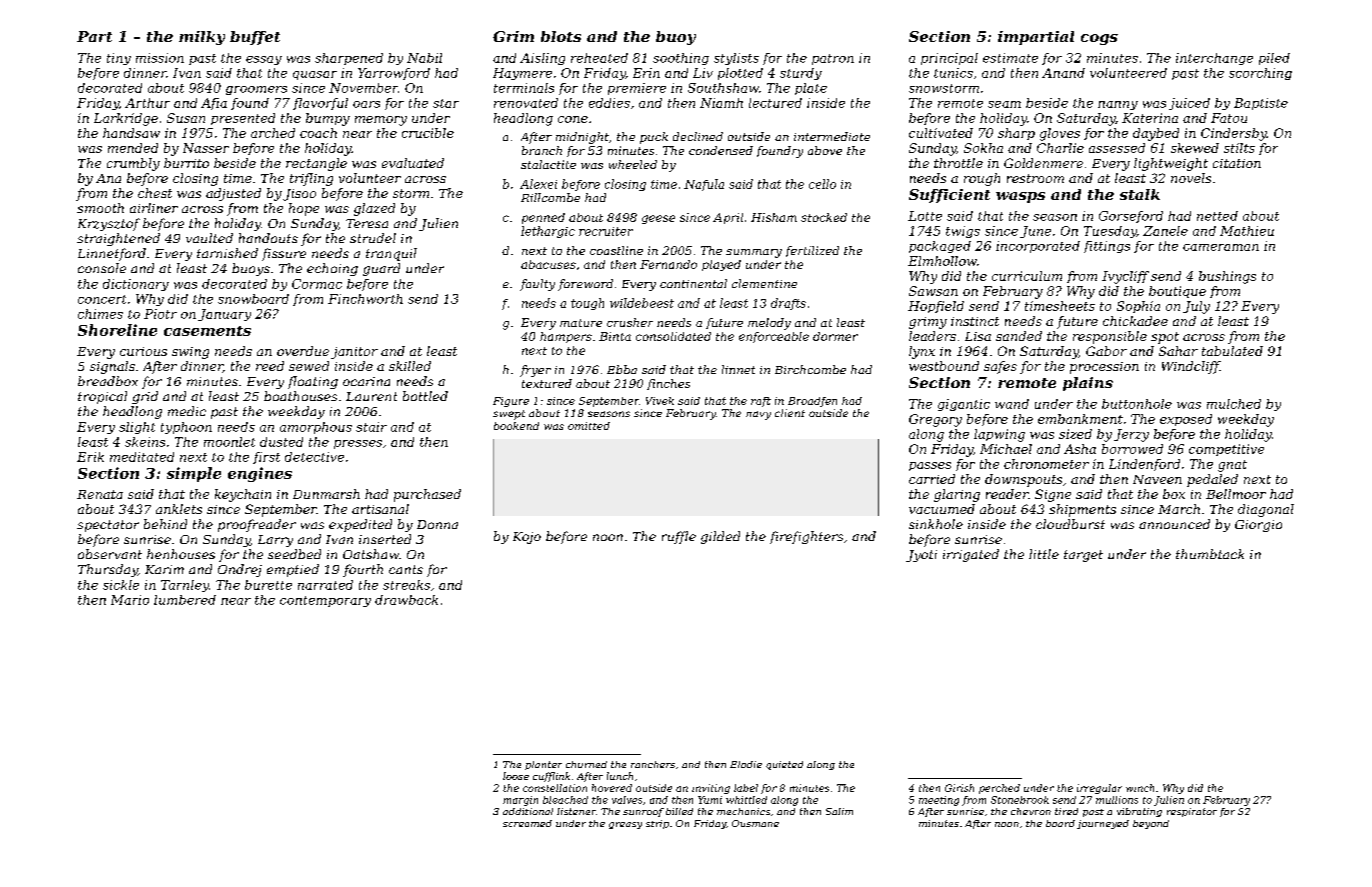 This page has height=887, width=1372. Describe the element at coordinates (1214, 59) in the page. I see `interchange` at that location.
